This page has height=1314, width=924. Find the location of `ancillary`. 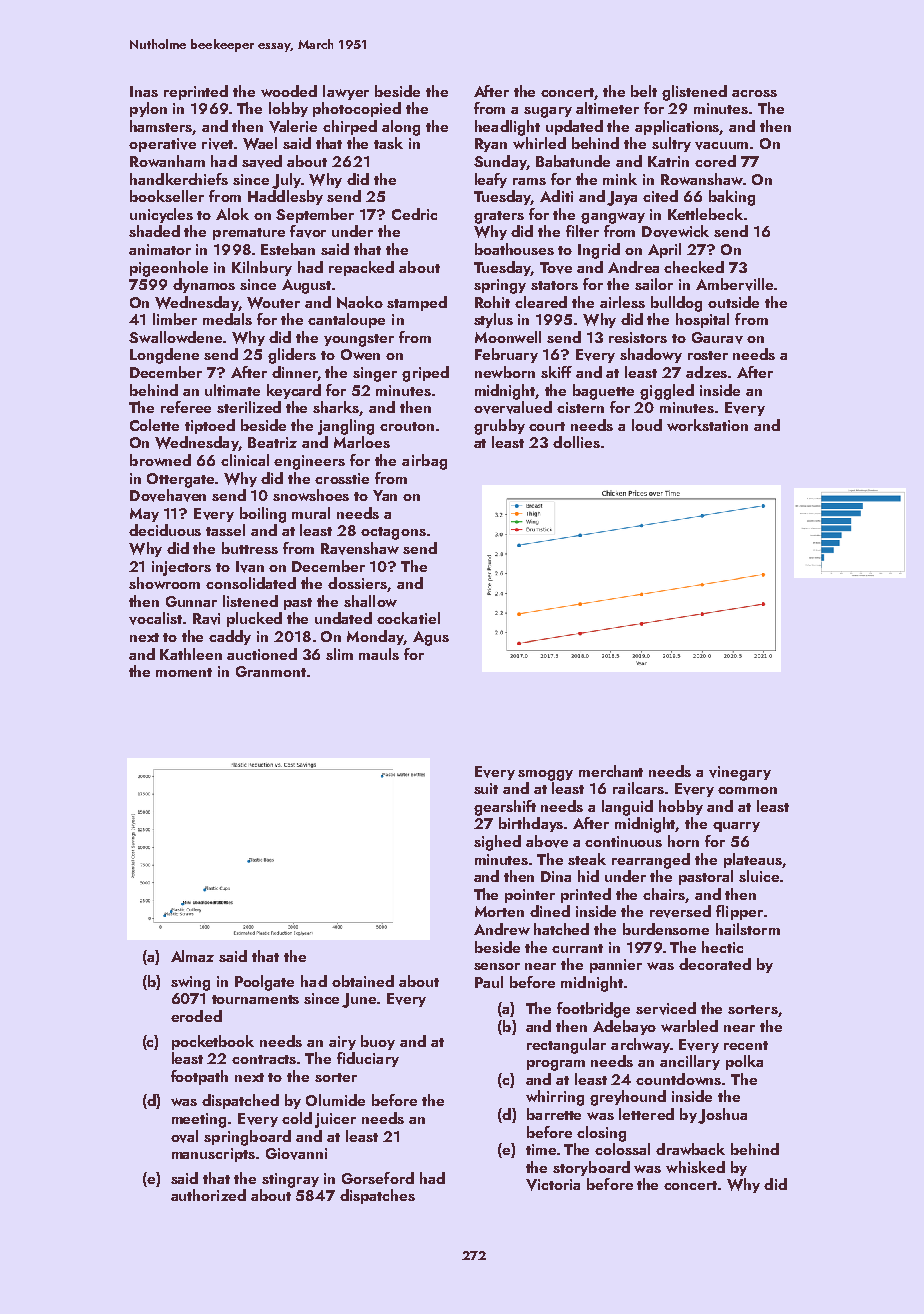

ancillary is located at coordinates (690, 1062).
